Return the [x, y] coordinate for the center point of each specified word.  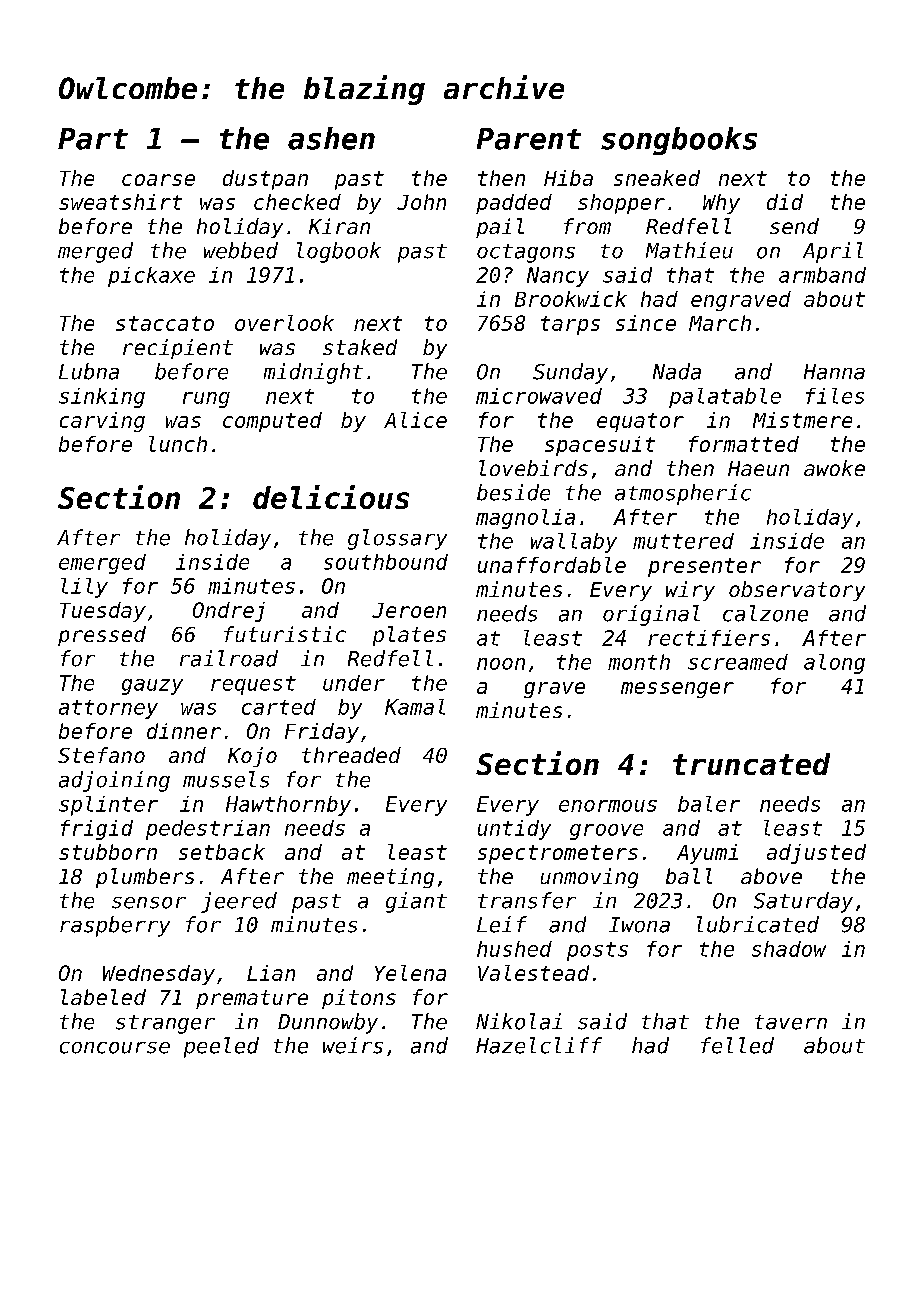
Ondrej [229, 612]
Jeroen [409, 610]
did [785, 202]
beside [513, 492]
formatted [744, 444]
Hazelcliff [539, 1045]
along [834, 664]
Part [93, 139]
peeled [221, 1047]
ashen [331, 138]
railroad [229, 658]
